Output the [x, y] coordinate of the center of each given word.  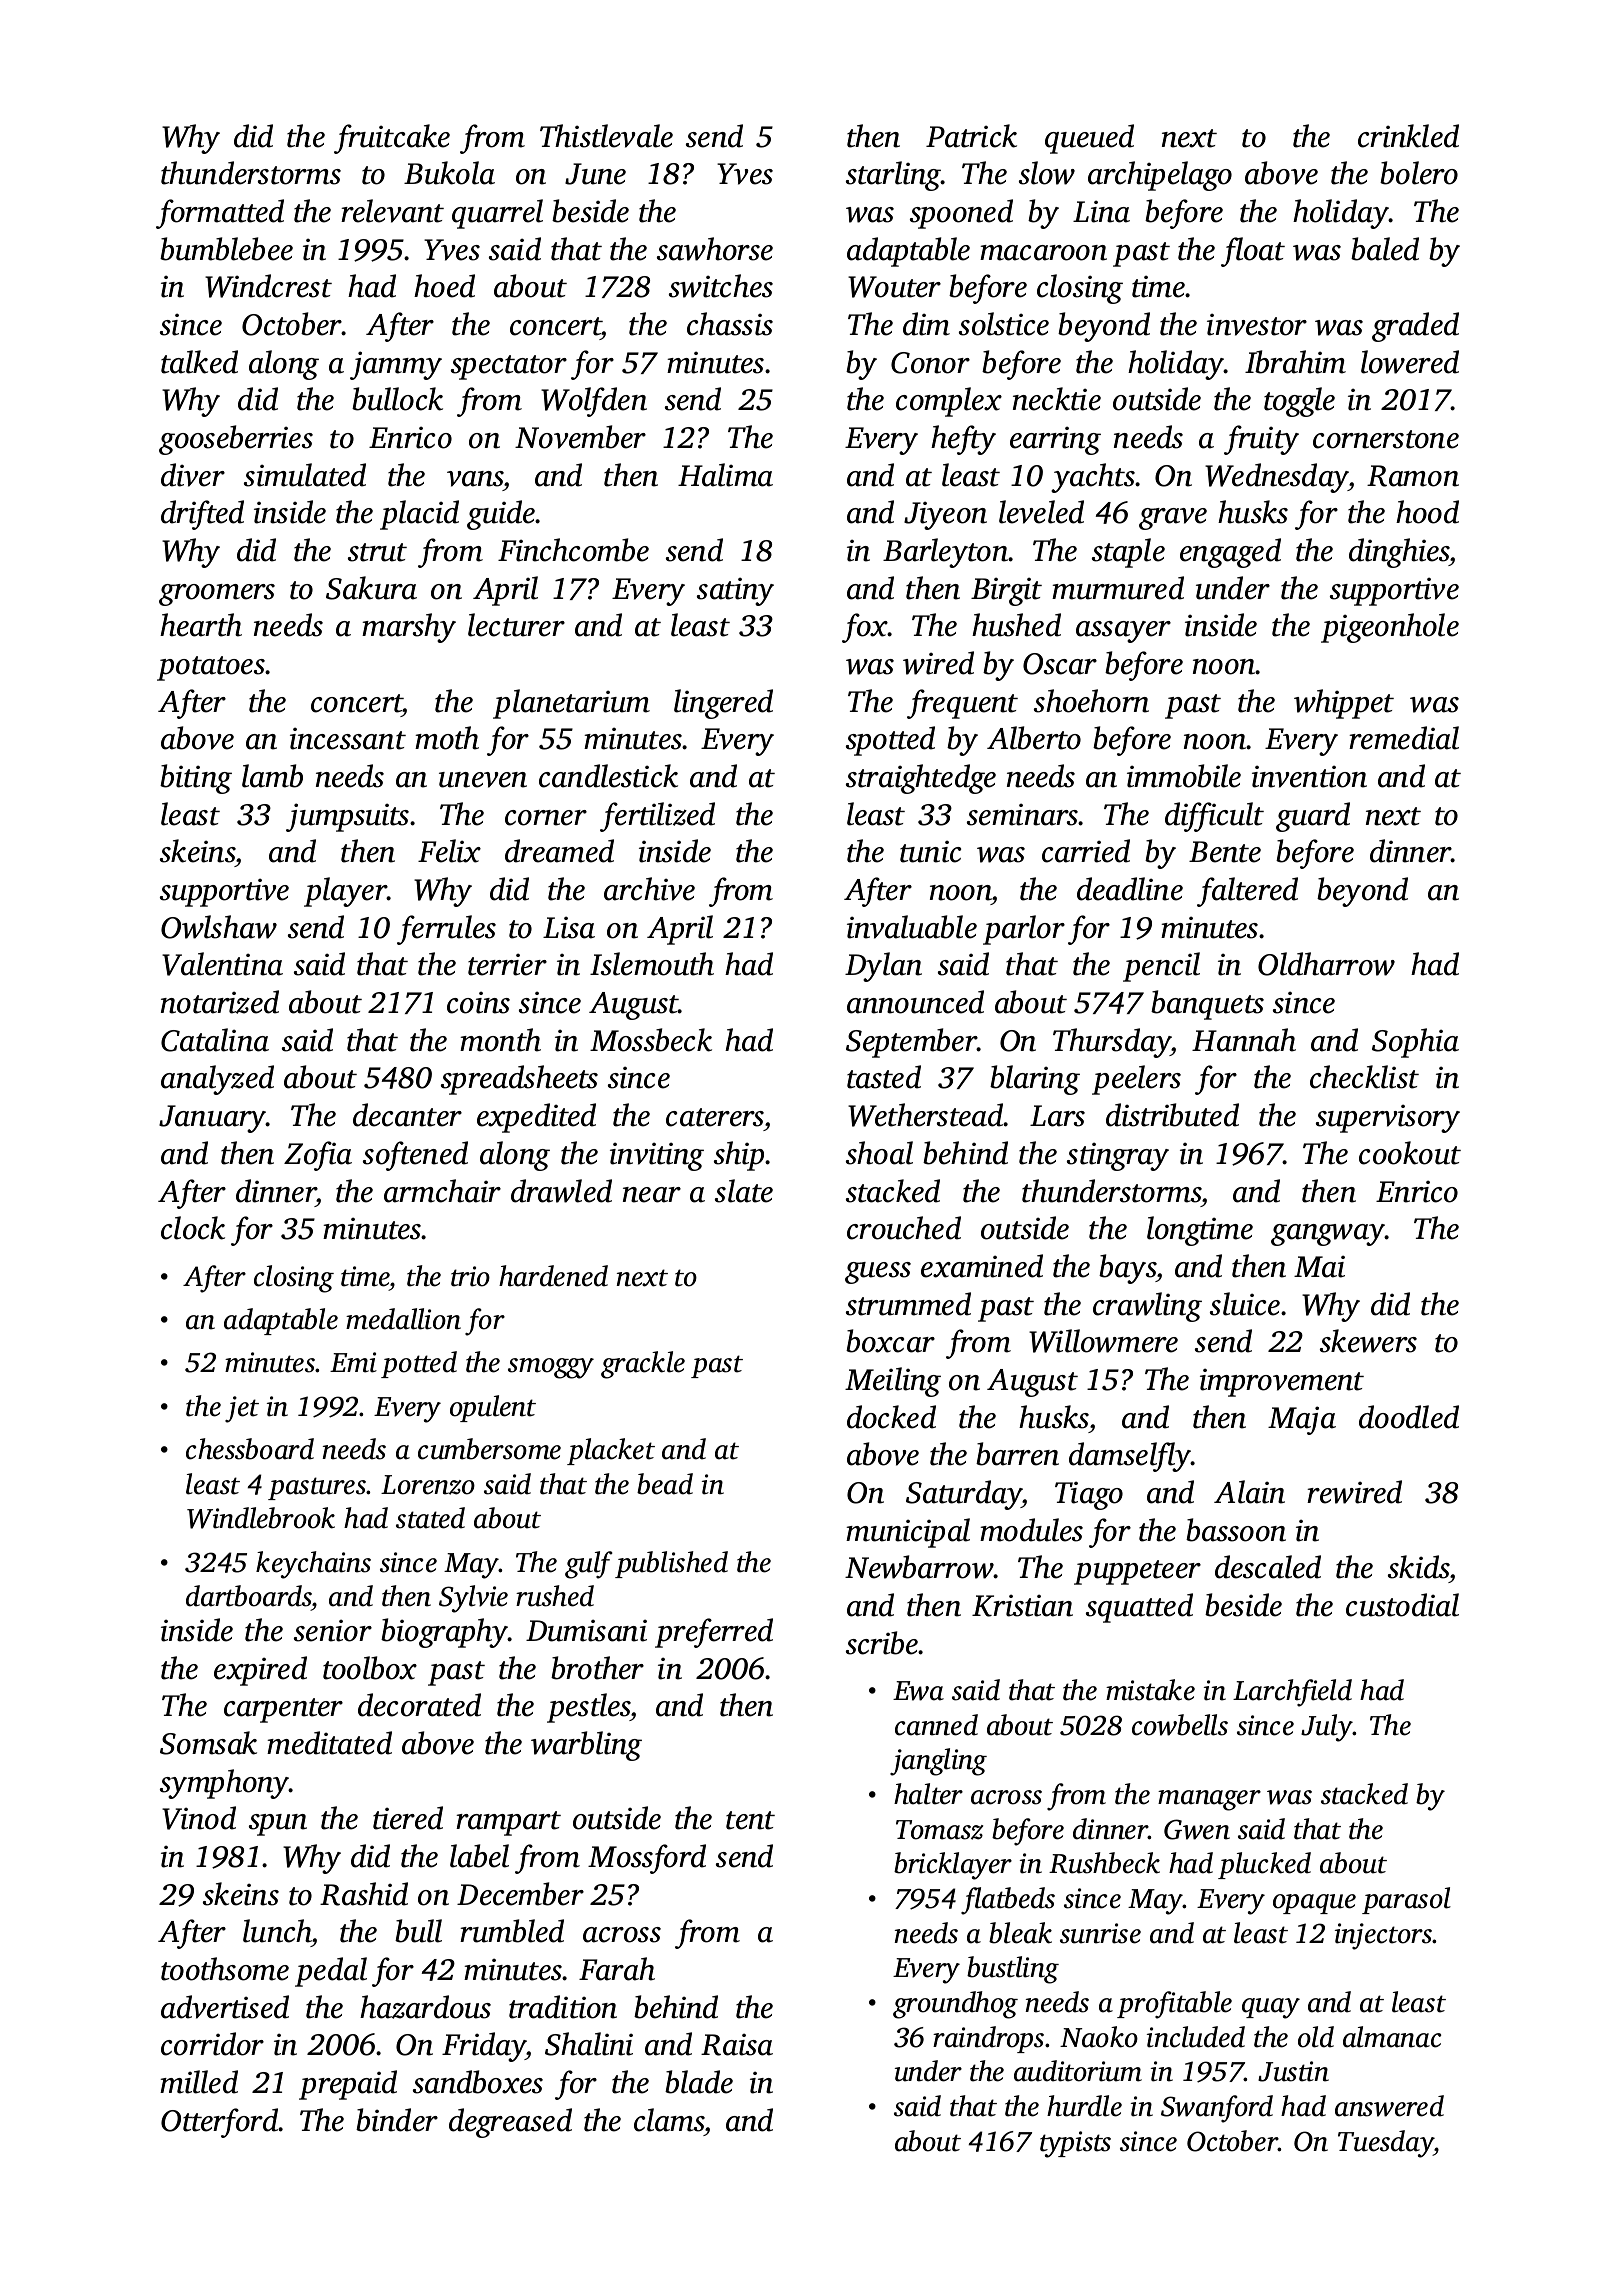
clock [193, 1228]
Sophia [1415, 1043]
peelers [1136, 1080]
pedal [331, 1972]
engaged [1230, 553]
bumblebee [226, 249]
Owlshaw [219, 927]
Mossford [647, 1859]
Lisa [569, 927]
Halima [725, 475]
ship [739, 1156]
